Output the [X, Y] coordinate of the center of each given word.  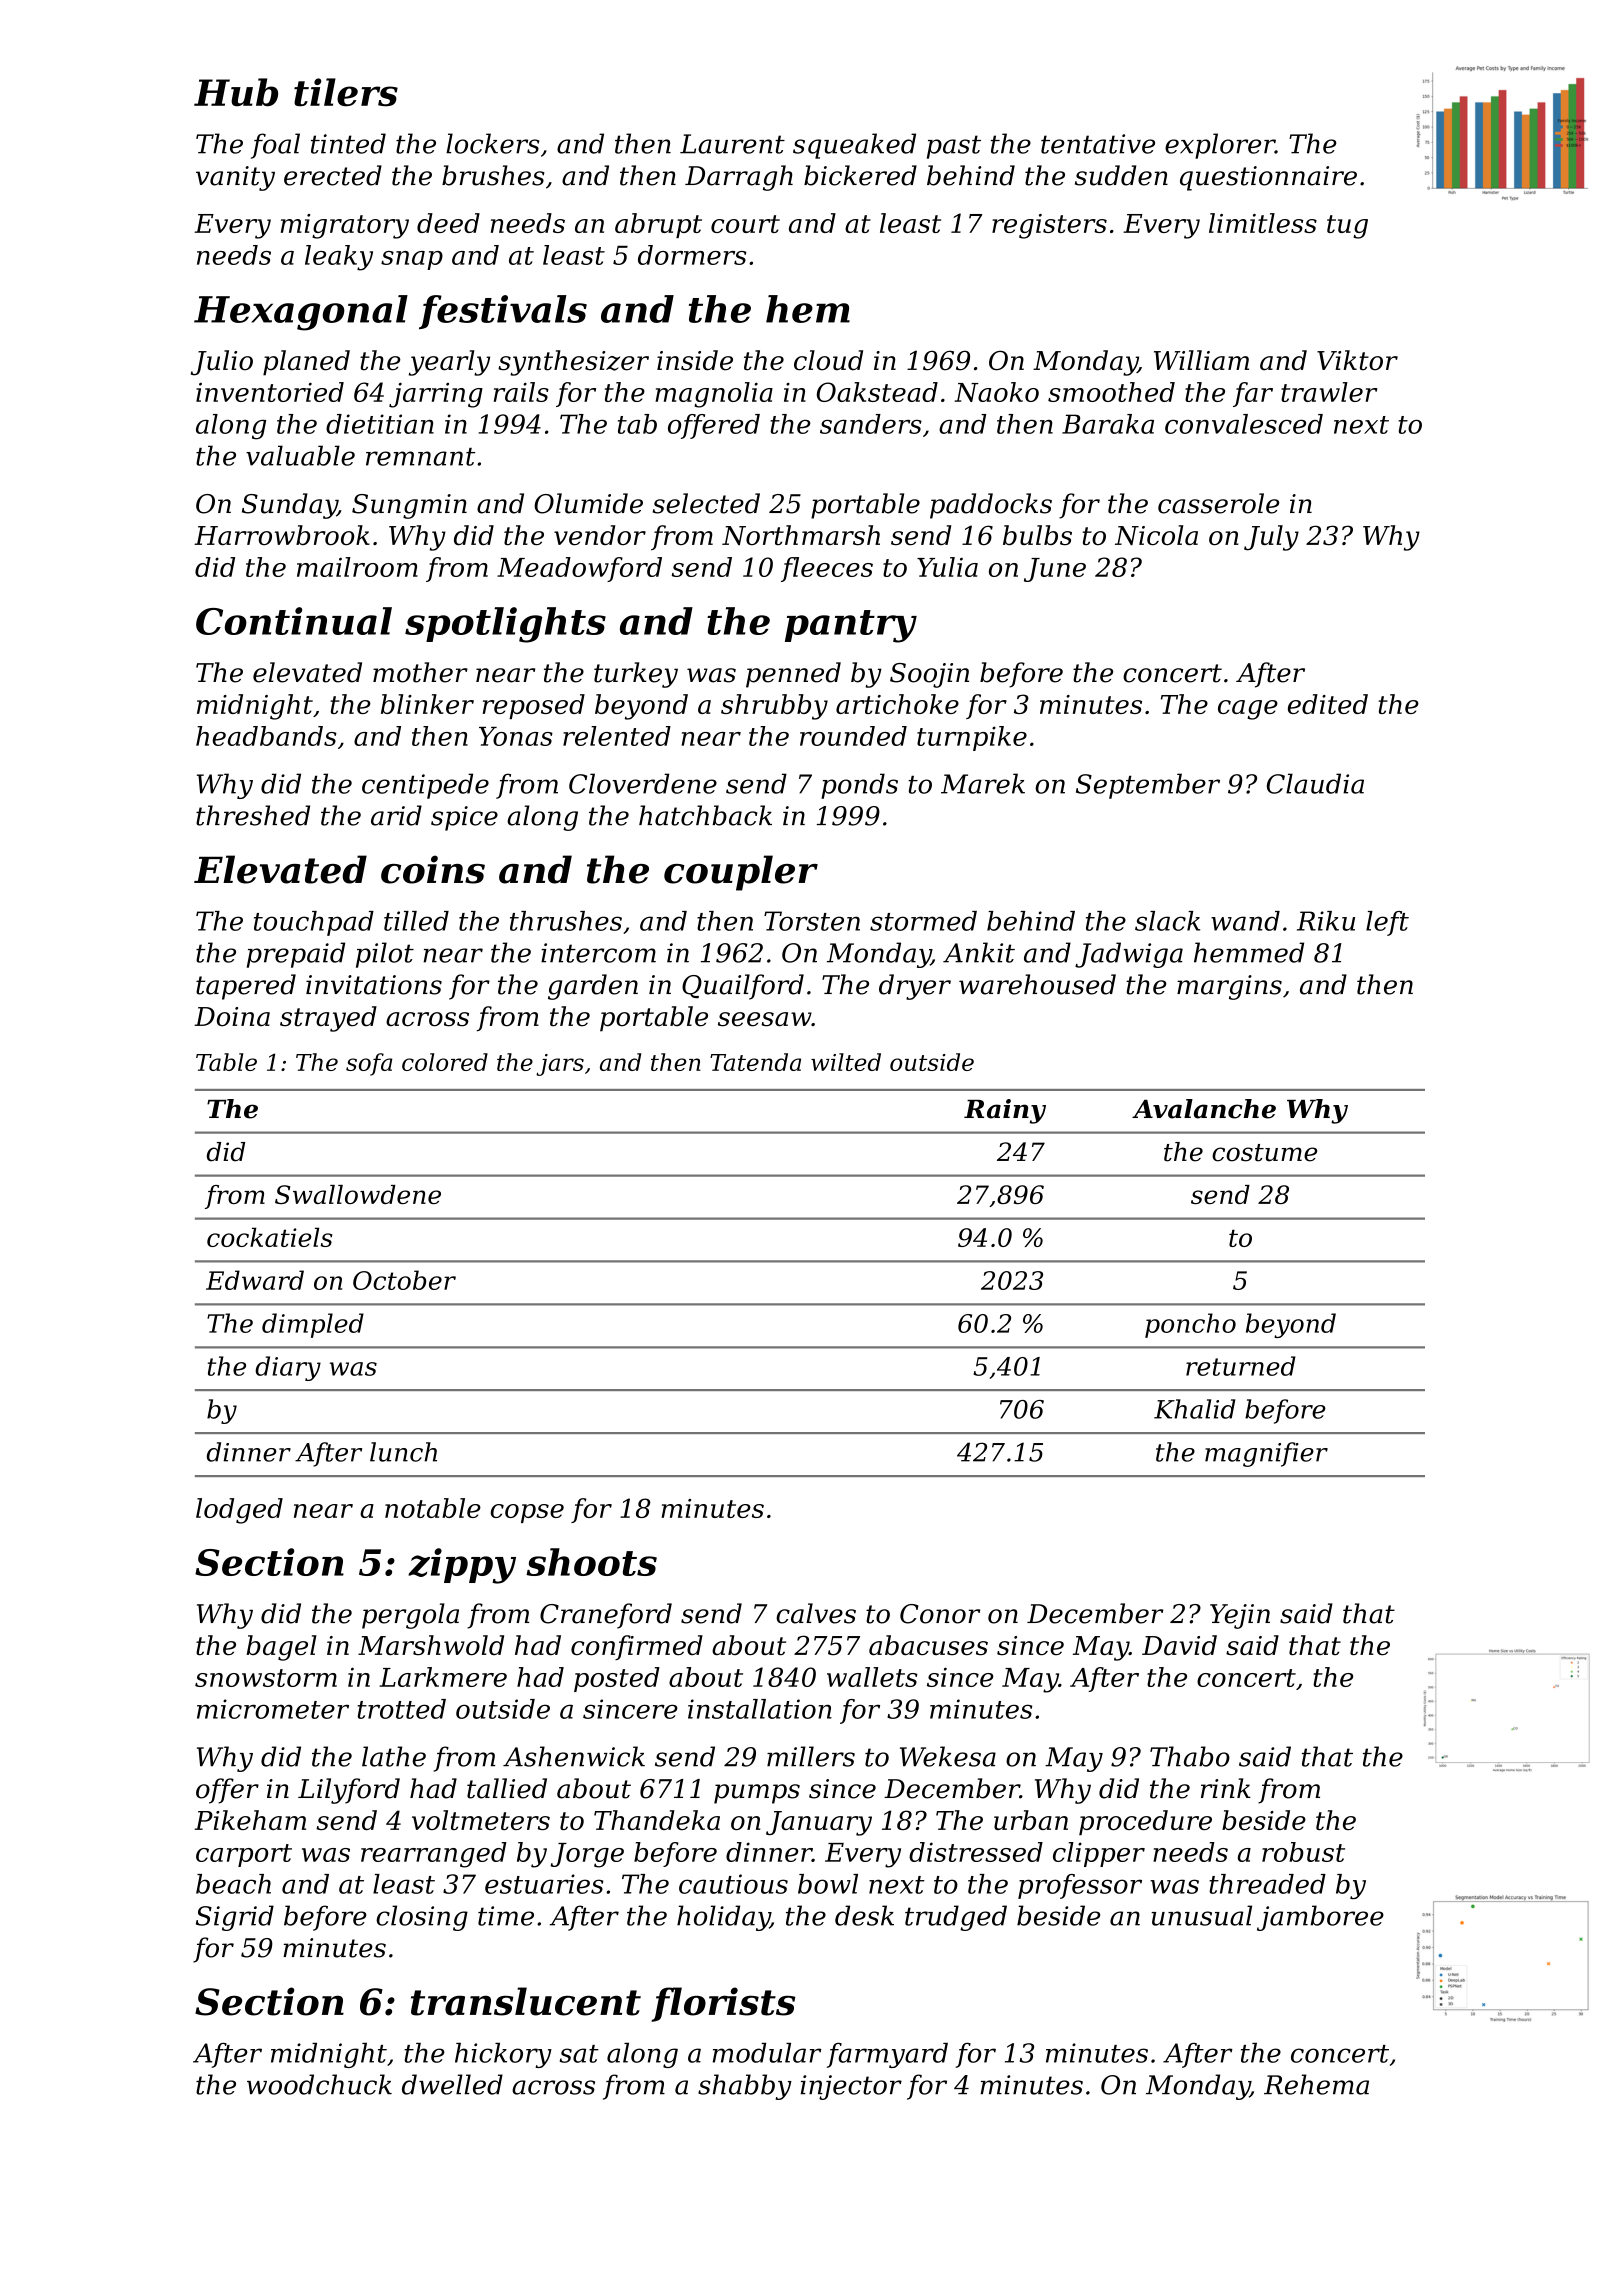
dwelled [452, 2084]
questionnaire [1268, 178]
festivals [503, 312]
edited [1328, 704]
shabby [745, 2087]
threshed [253, 815]
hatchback [705, 815]
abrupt [658, 225]
